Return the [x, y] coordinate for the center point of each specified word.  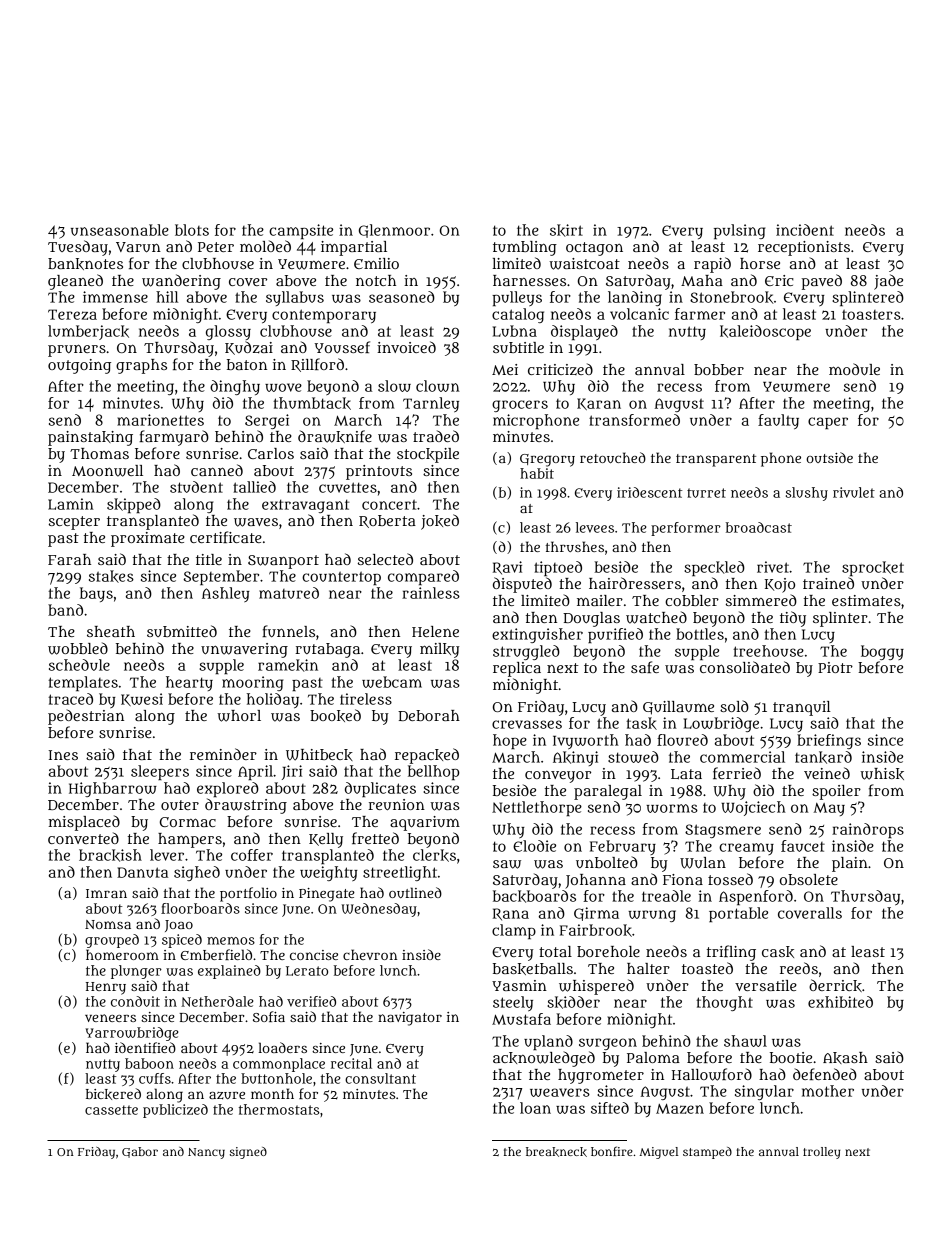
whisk [882, 774]
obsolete [809, 879]
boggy [882, 652]
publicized [175, 1111]
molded [265, 246]
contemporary [324, 316]
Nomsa [108, 924]
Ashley [226, 594]
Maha [702, 280]
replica [517, 669]
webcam [392, 682]
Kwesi [142, 699]
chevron [370, 954]
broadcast [759, 527]
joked [440, 522]
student [196, 487]
